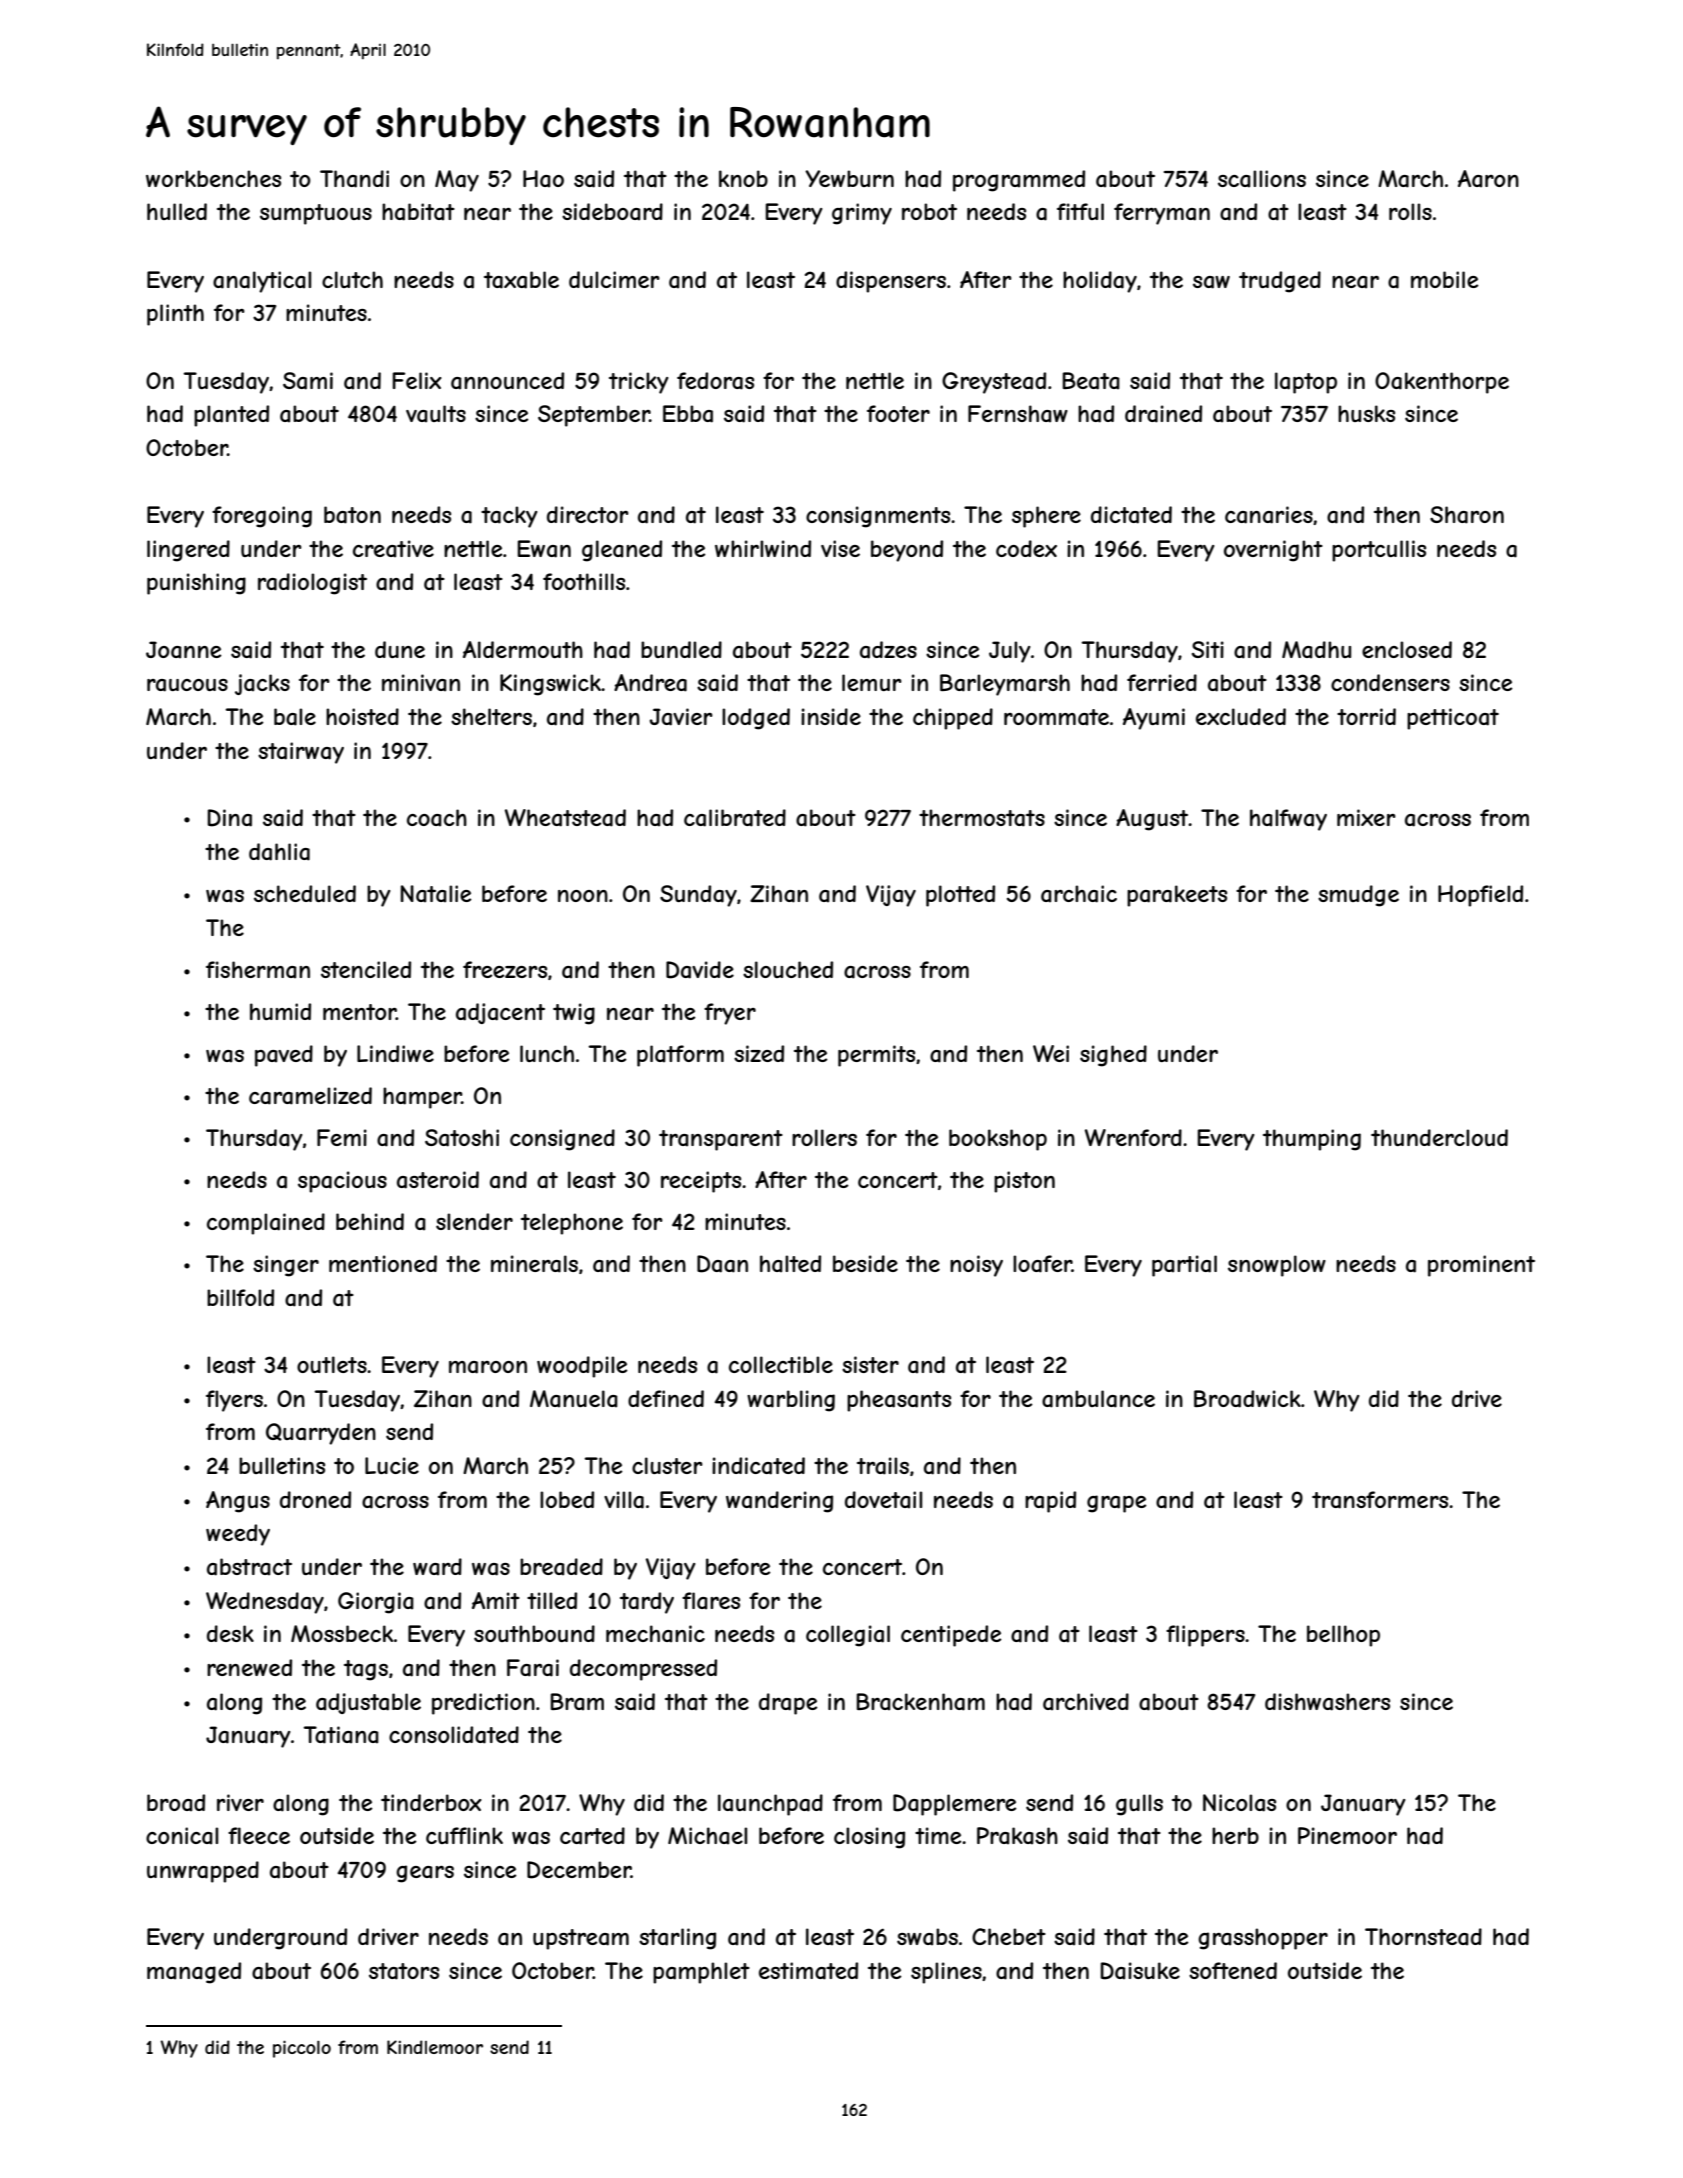  Describe the element at coordinates (1133, 1137) in the page. I see `Wrenford` at that location.
